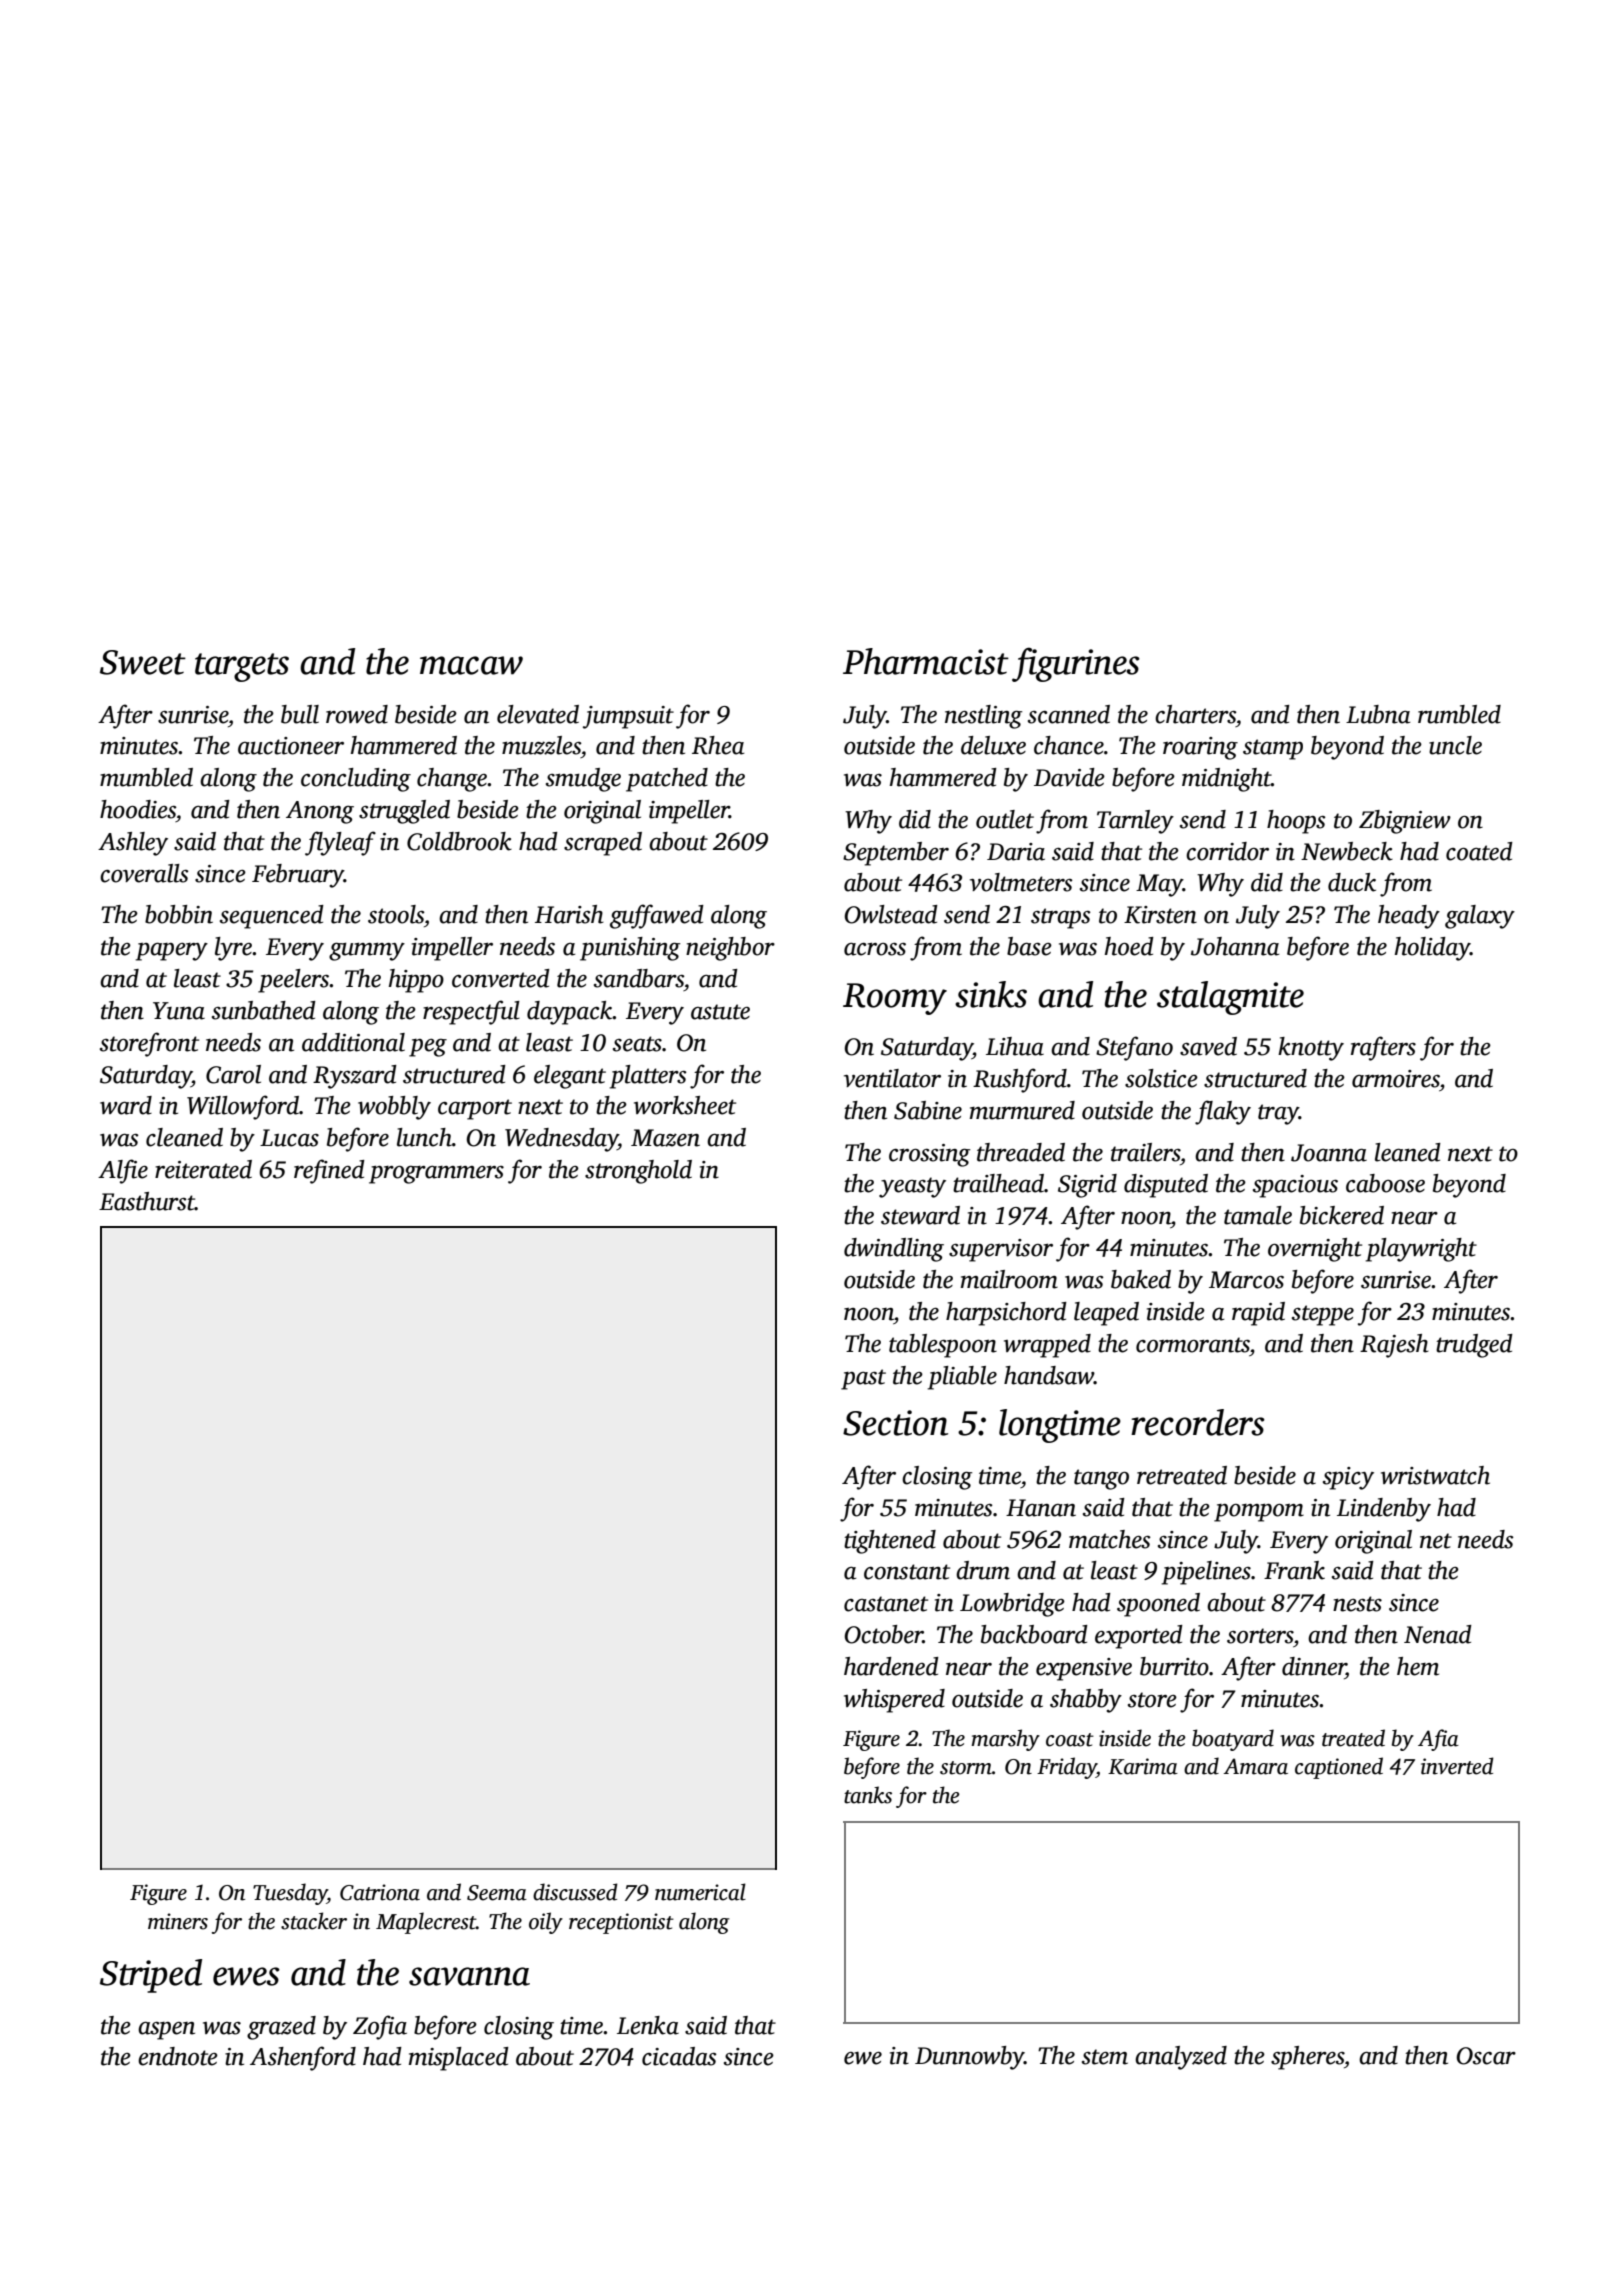 This page has width=1620, height=2292. I want to click on Lindenby, so click(1384, 1510).
